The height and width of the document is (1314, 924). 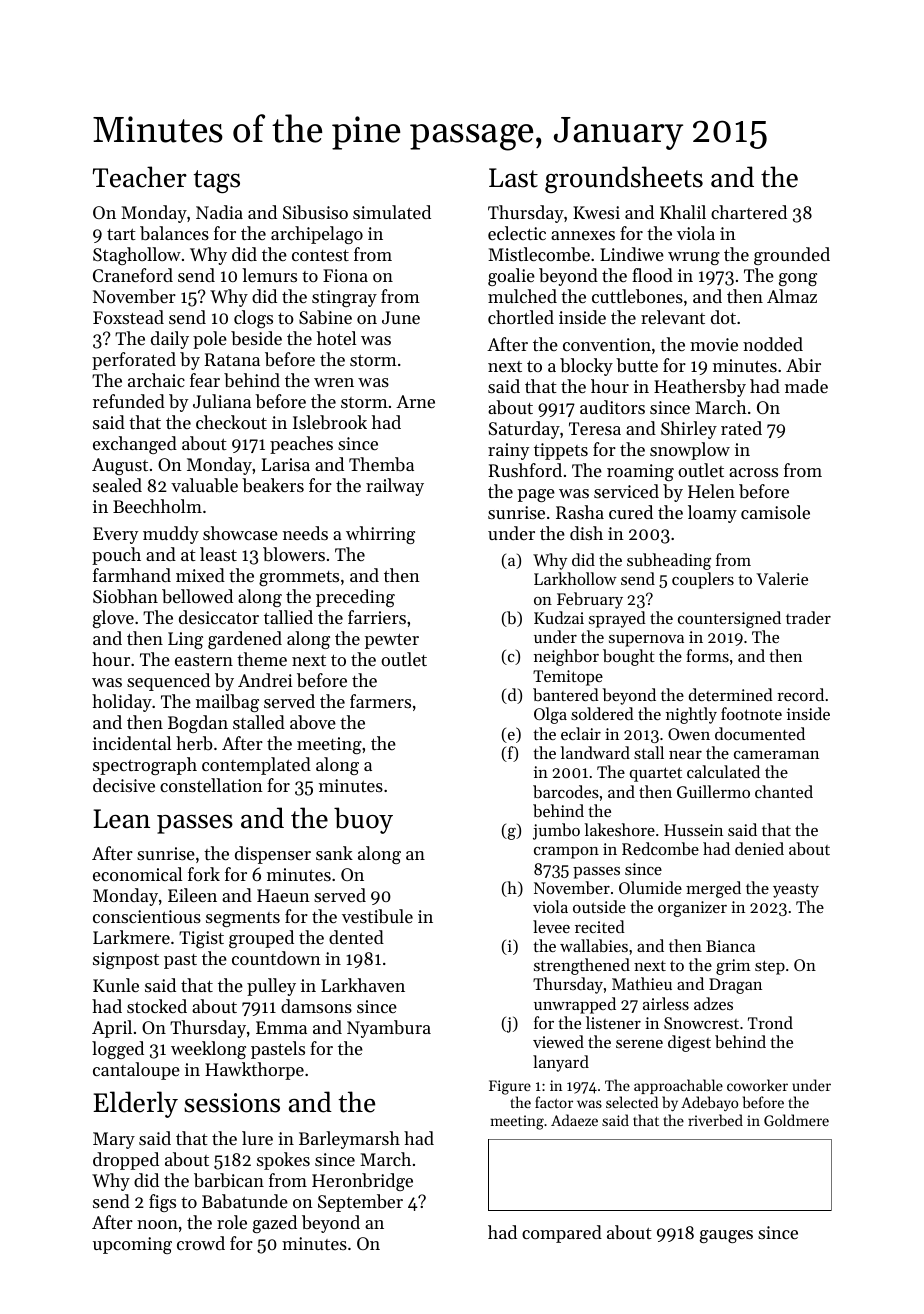 I want to click on chortled, so click(x=521, y=317).
